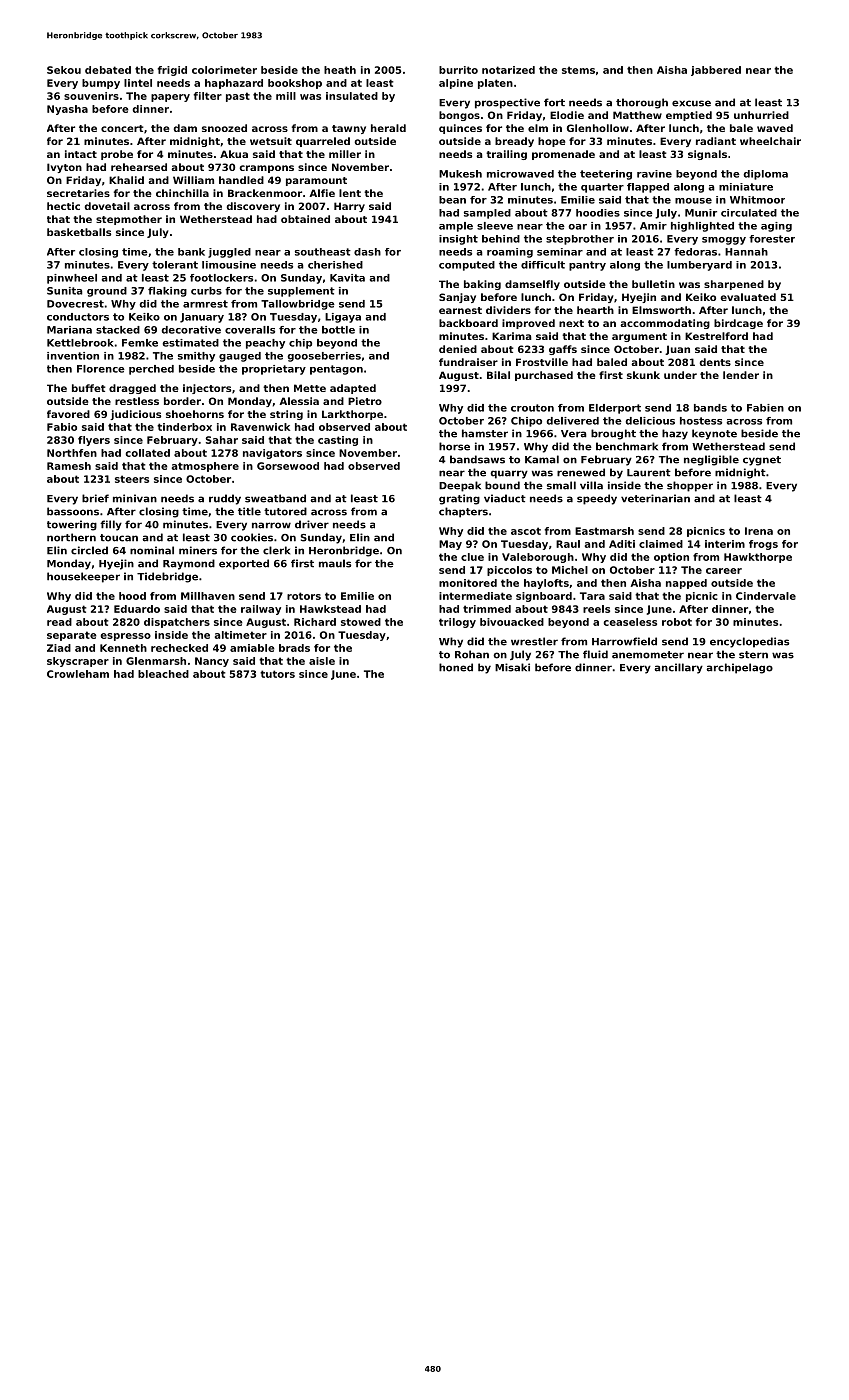  I want to click on hectic, so click(63, 206).
